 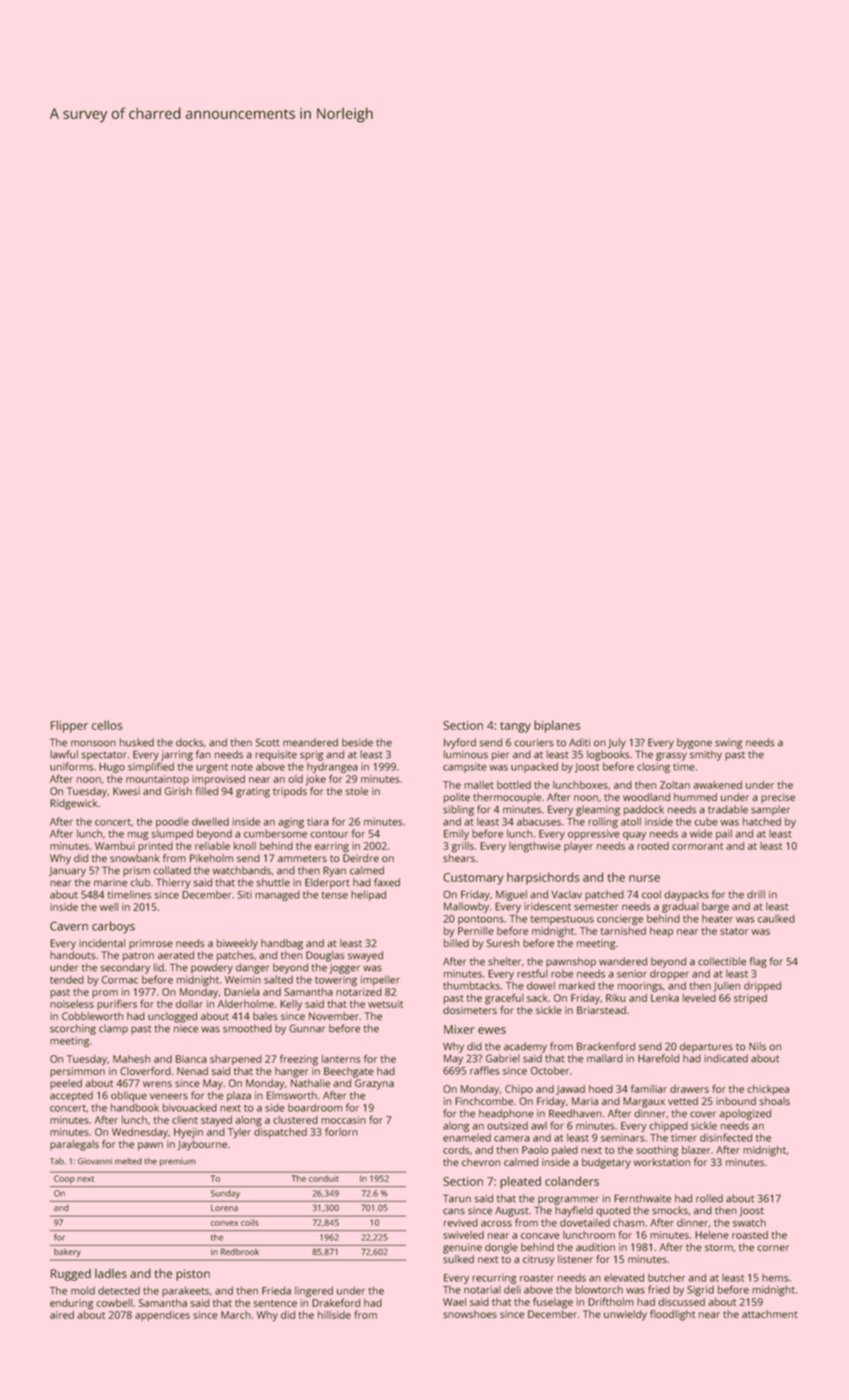 I want to click on mug, so click(x=138, y=836).
